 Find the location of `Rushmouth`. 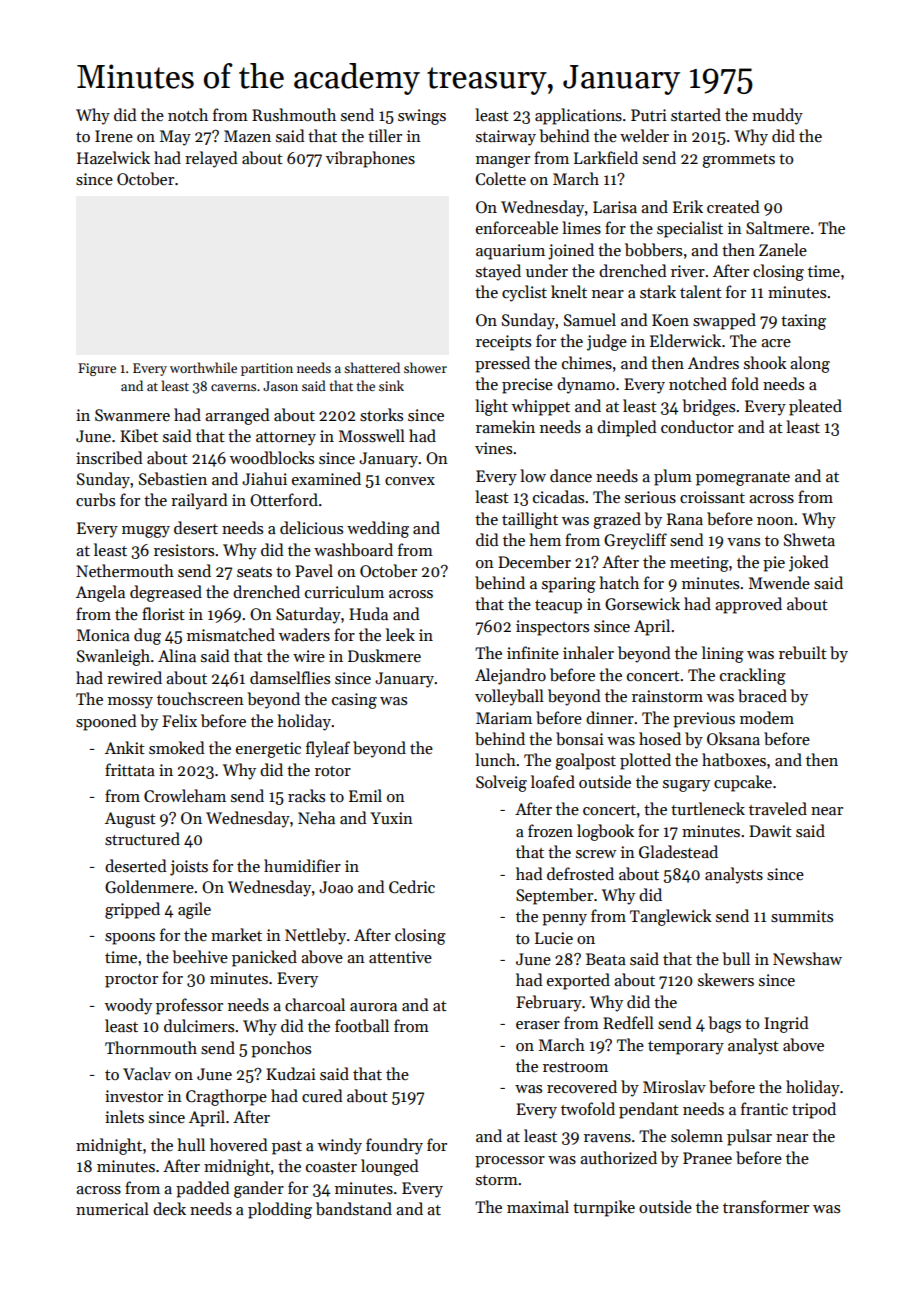

Rushmouth is located at coordinates (294, 114).
